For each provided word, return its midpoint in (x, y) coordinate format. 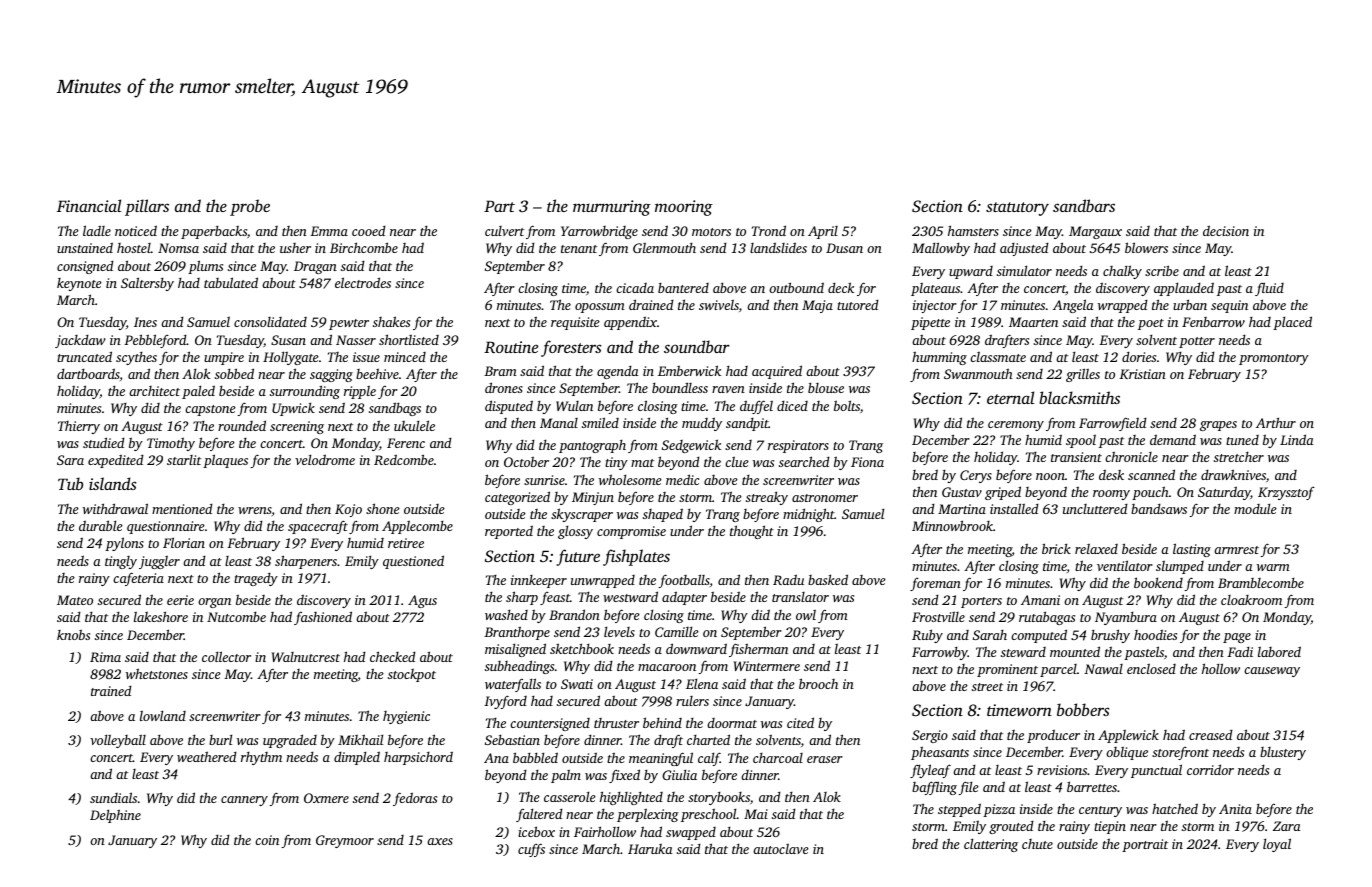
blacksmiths (1079, 397)
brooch (818, 683)
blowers (1146, 247)
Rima (105, 657)
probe (250, 207)
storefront (1180, 753)
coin (267, 840)
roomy (1111, 495)
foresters (571, 348)
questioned (413, 562)
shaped (663, 515)
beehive (377, 373)
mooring (684, 208)
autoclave (781, 849)
